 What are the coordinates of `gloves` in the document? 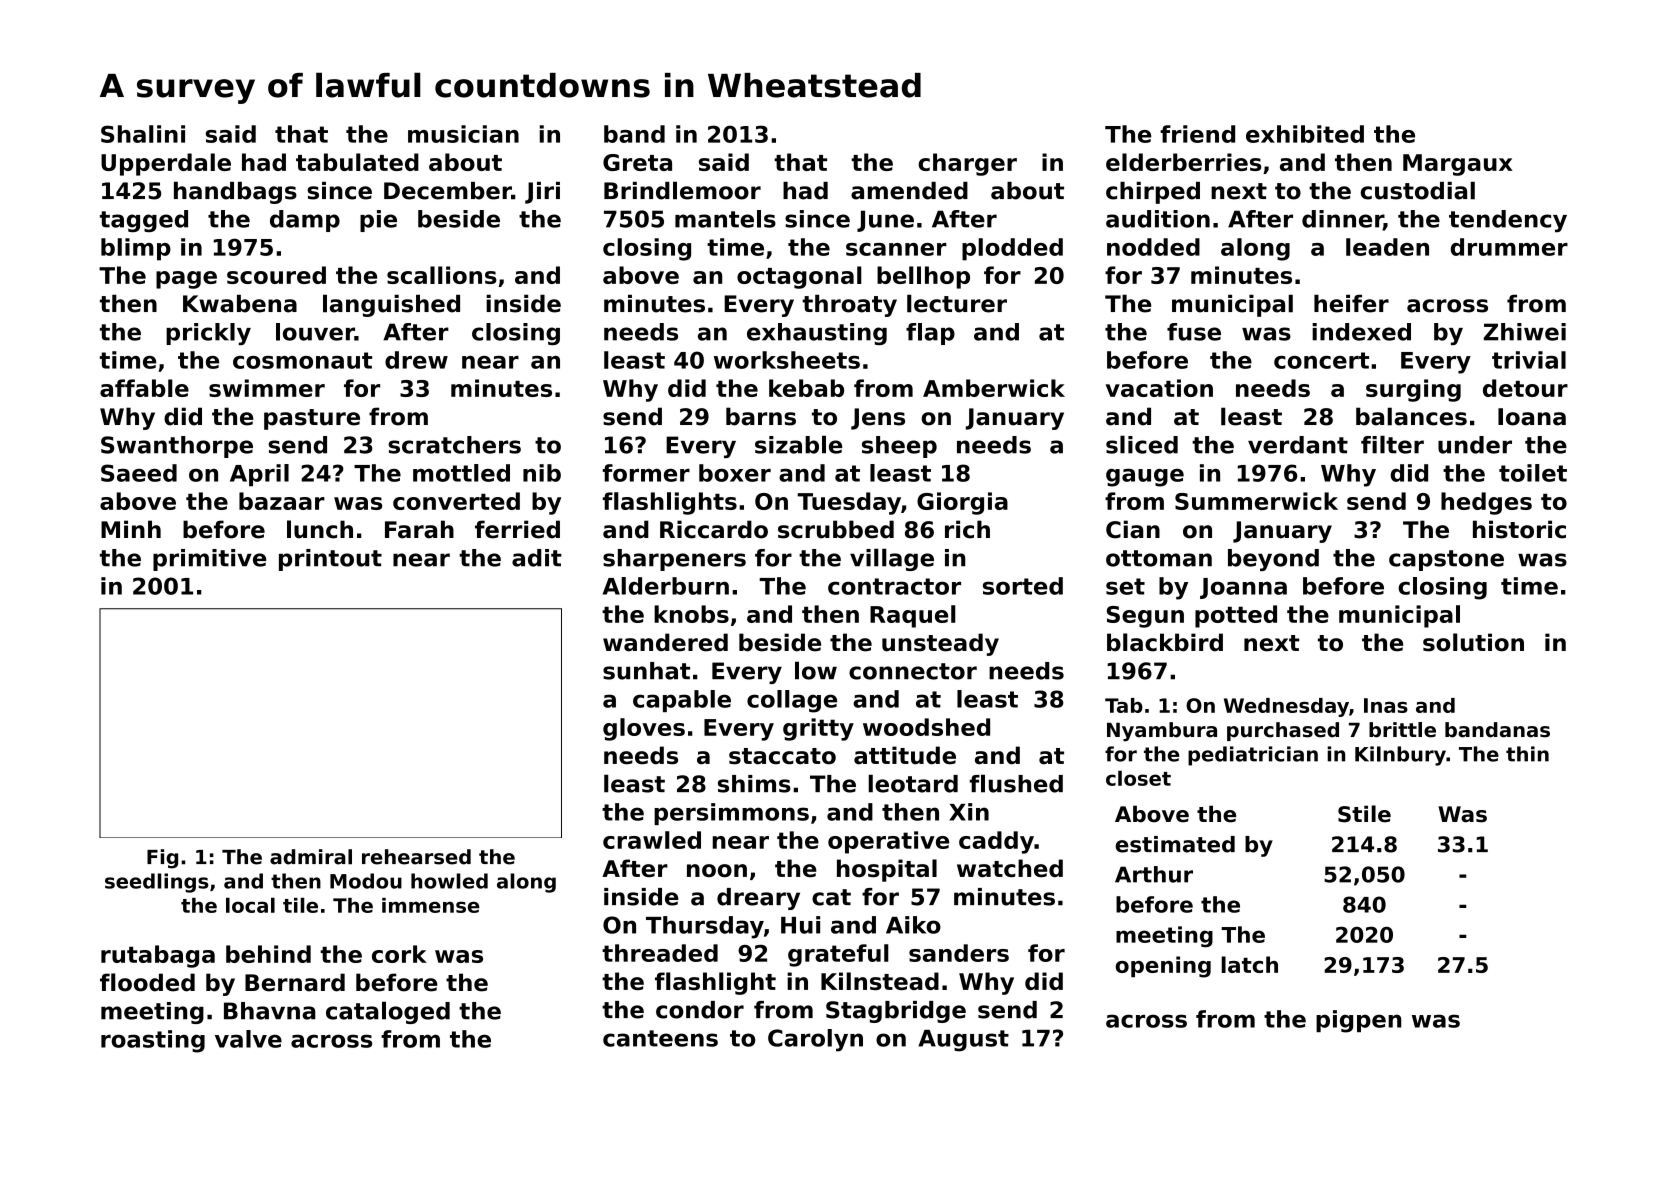 It's located at (644, 729).
